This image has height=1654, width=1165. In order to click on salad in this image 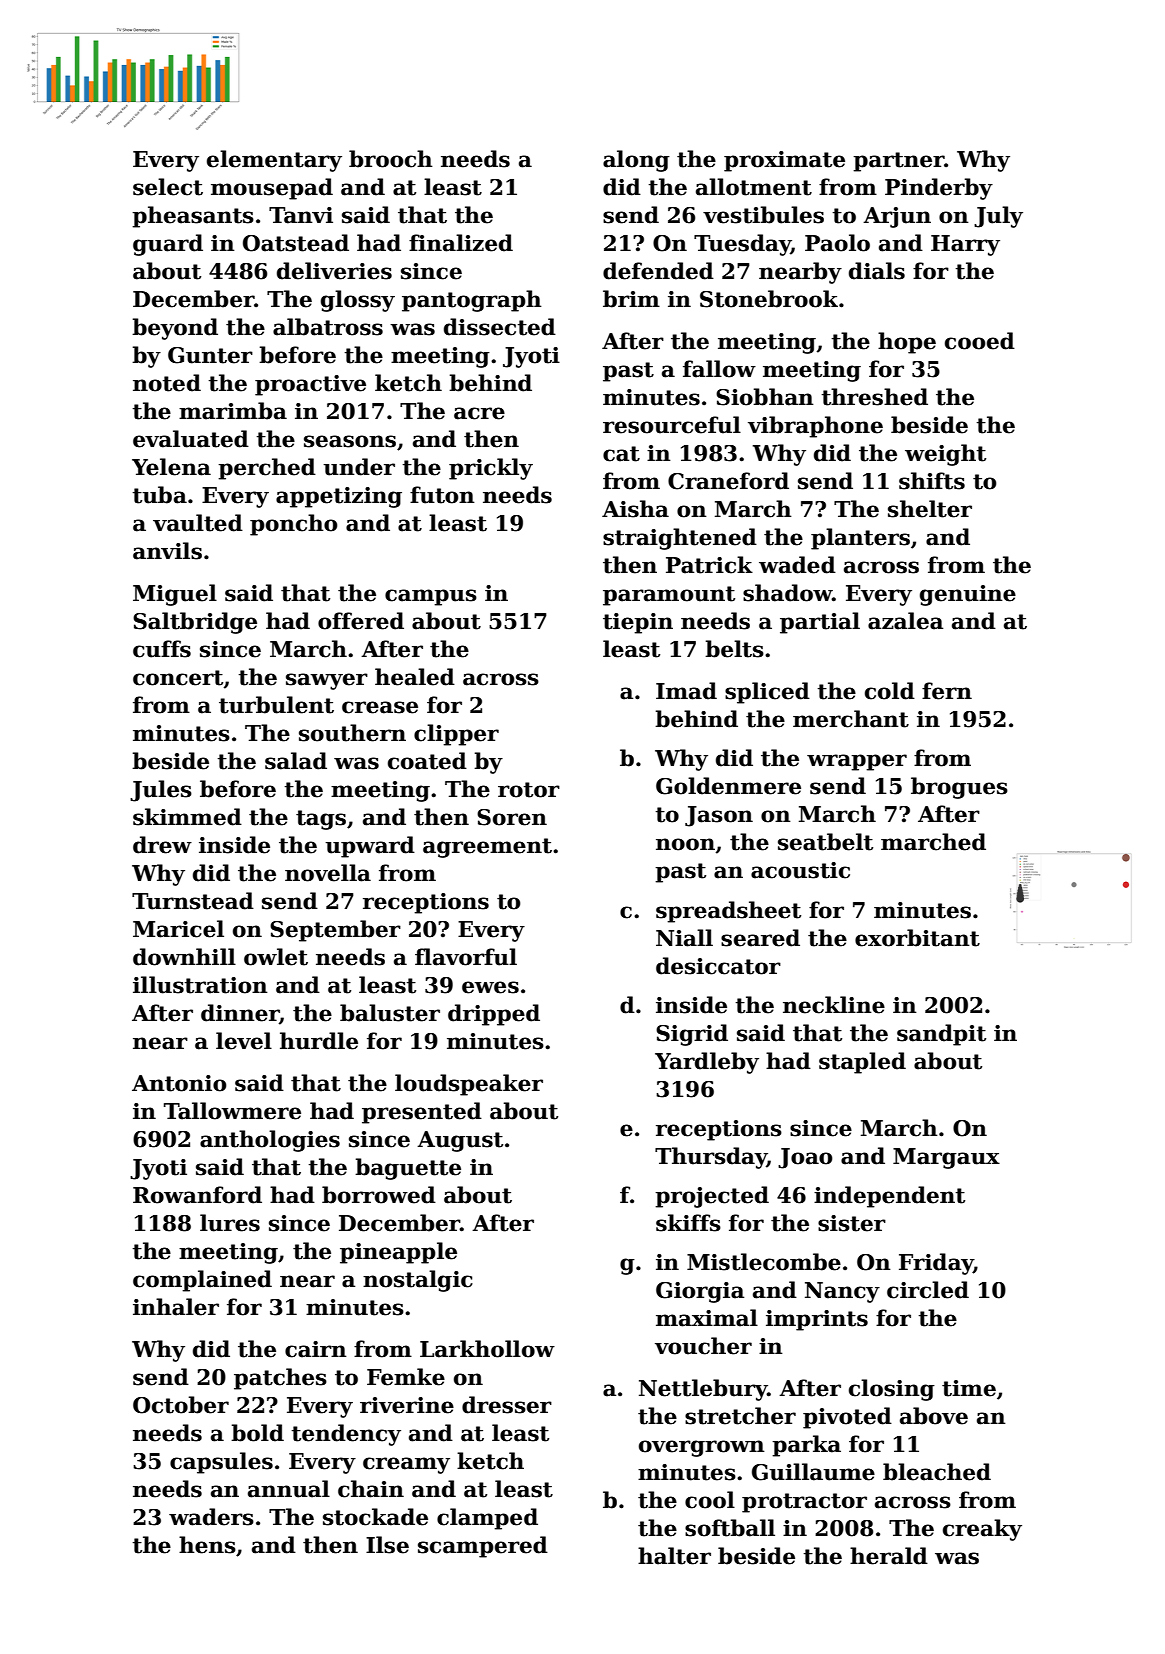, I will do `click(296, 761)`.
